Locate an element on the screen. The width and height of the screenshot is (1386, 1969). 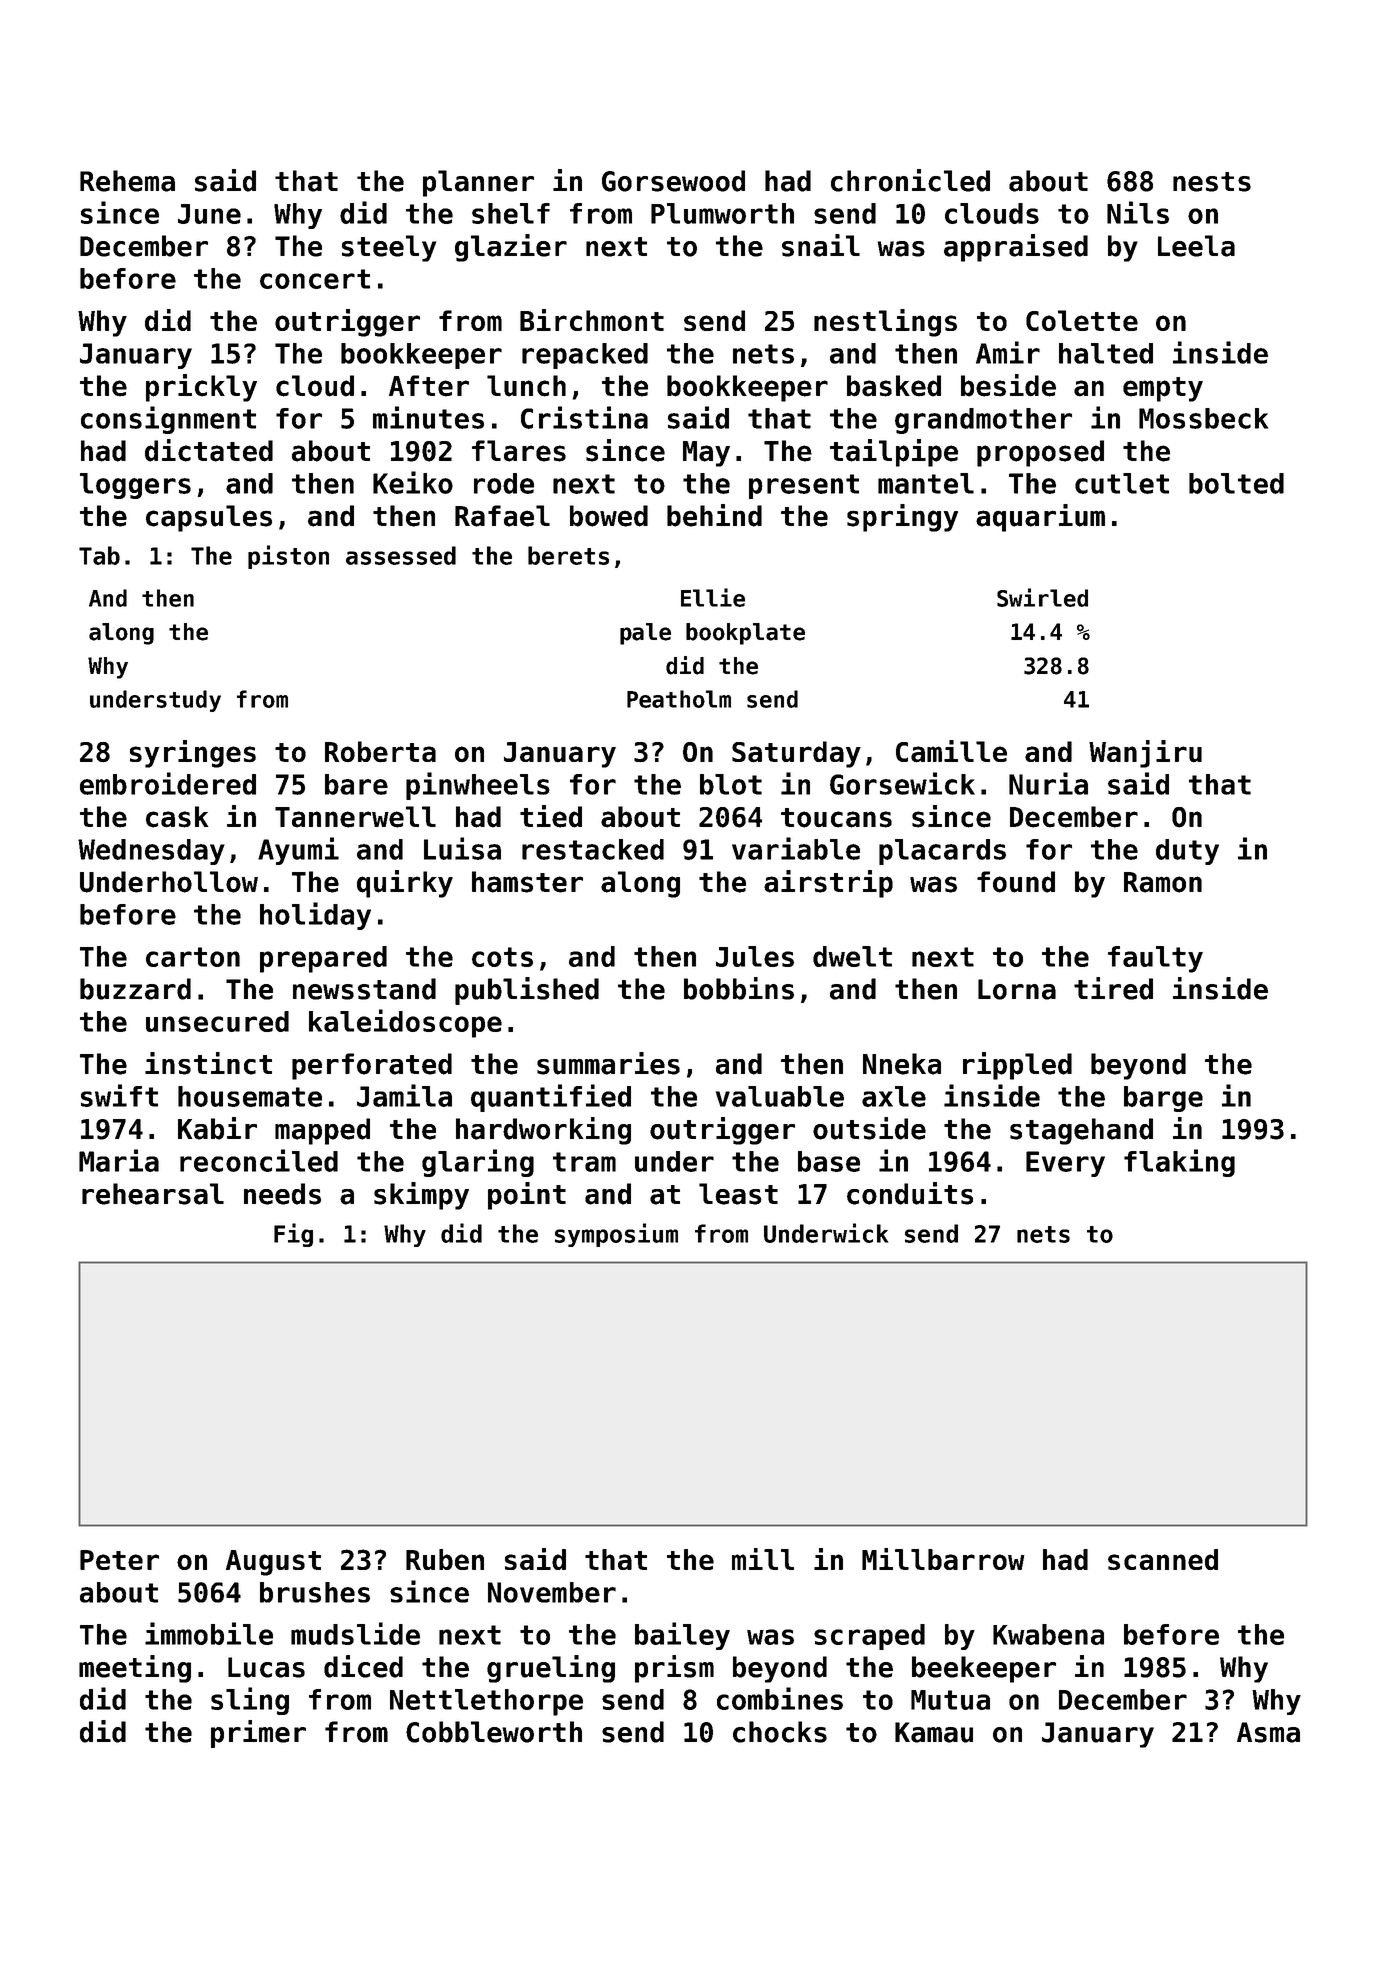
Peter is located at coordinates (119, 1560).
